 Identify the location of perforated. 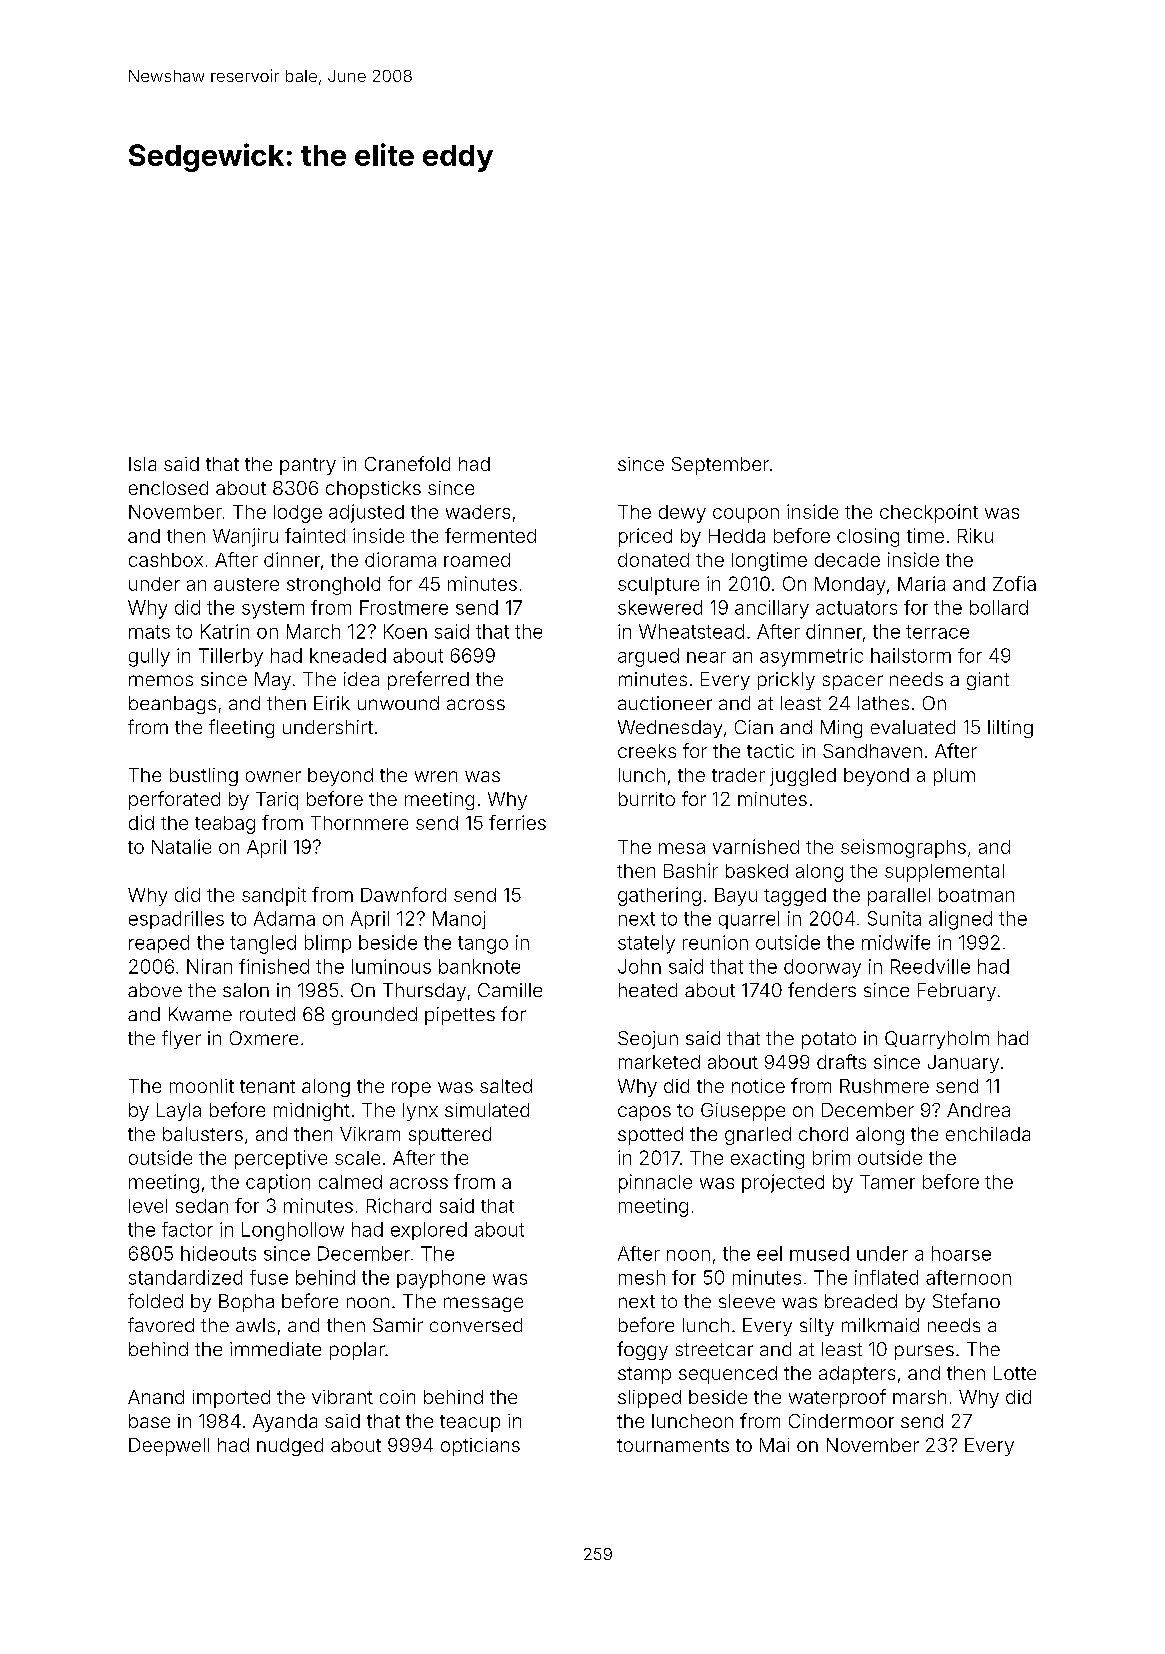
(174, 800).
